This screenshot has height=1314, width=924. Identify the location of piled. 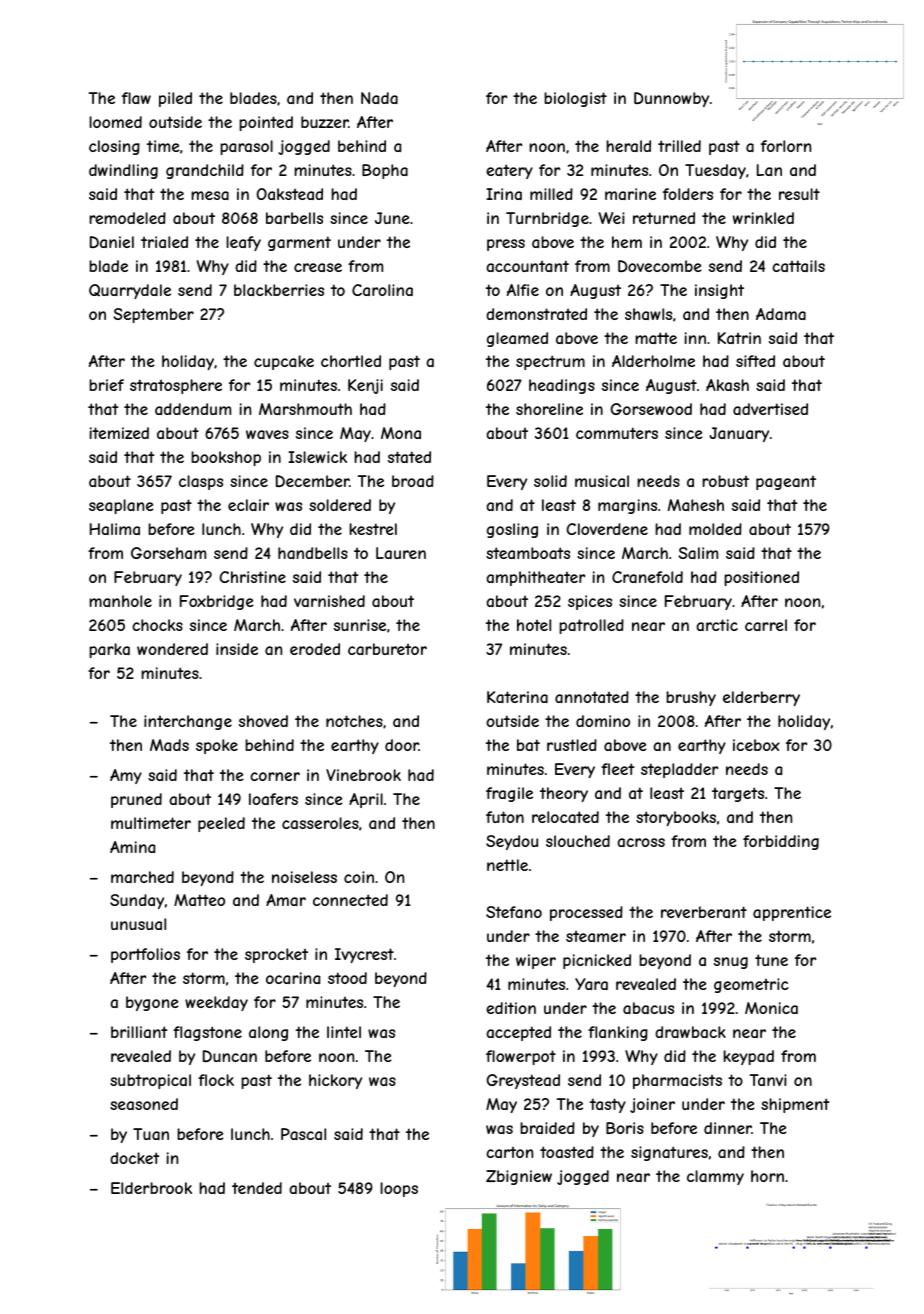
(175, 99).
